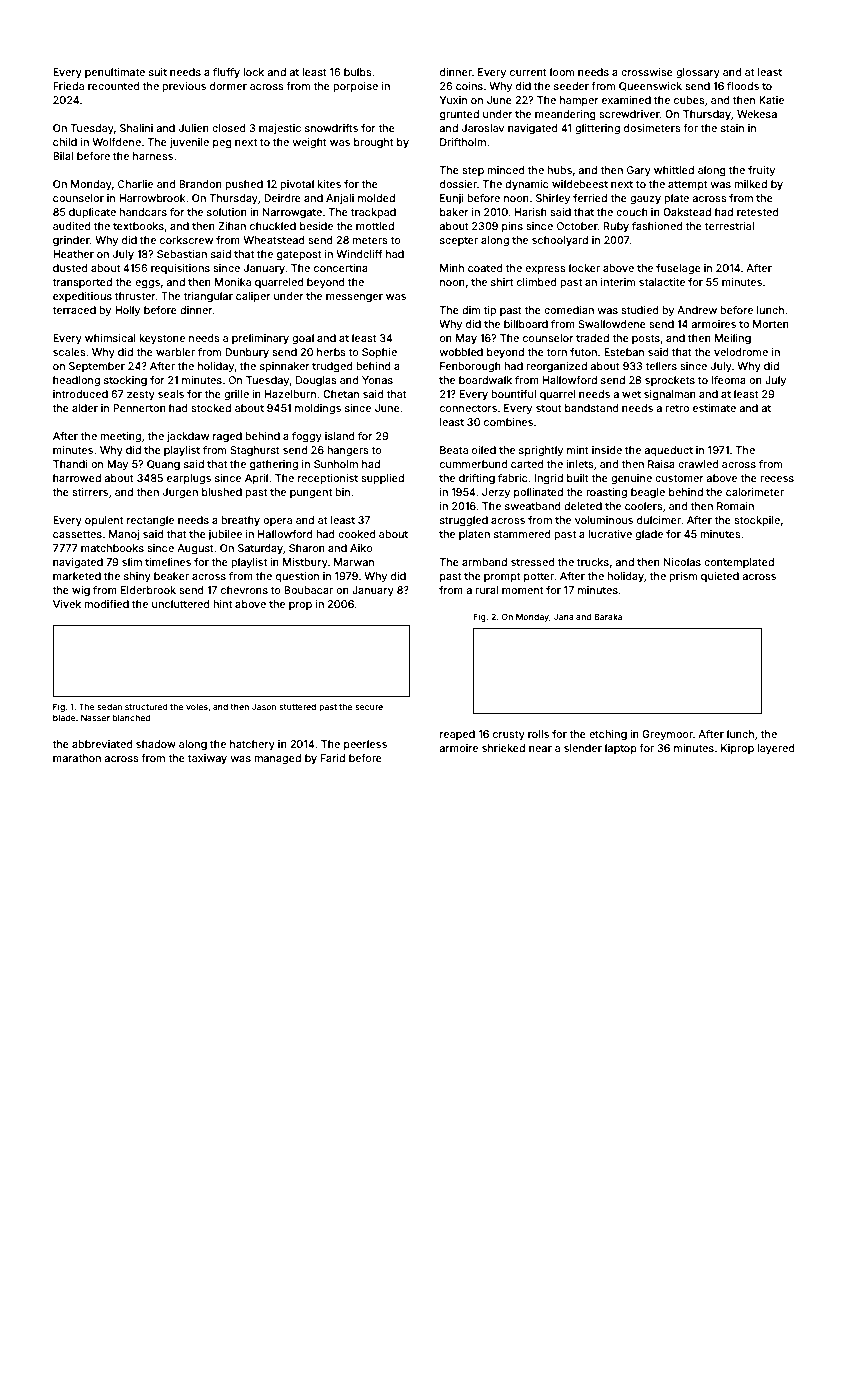  What do you see at coordinates (674, 170) in the image?
I see `whittled` at bounding box center [674, 170].
